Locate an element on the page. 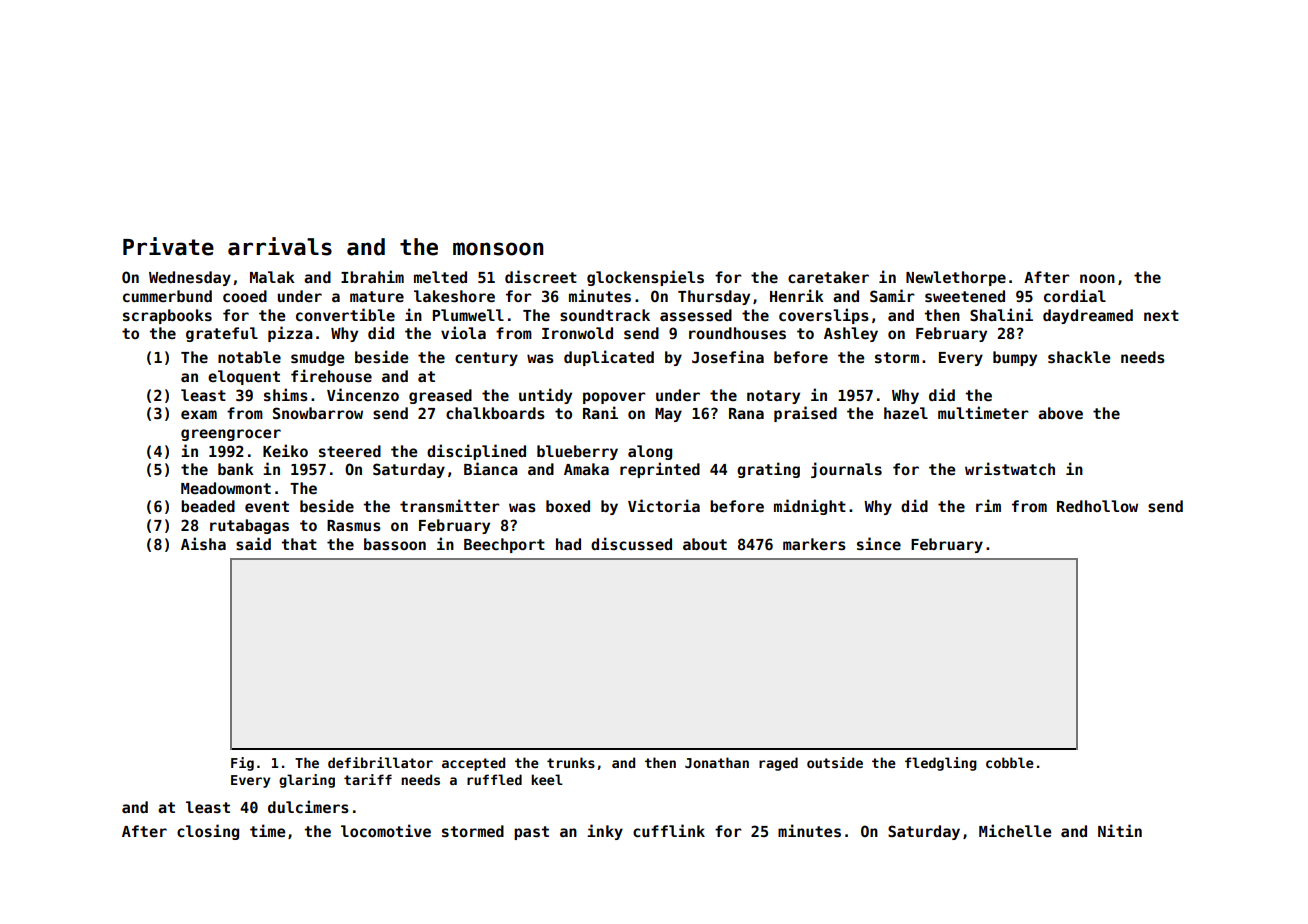 The height and width of the image is (924, 1308). locomotive is located at coordinates (386, 830).
